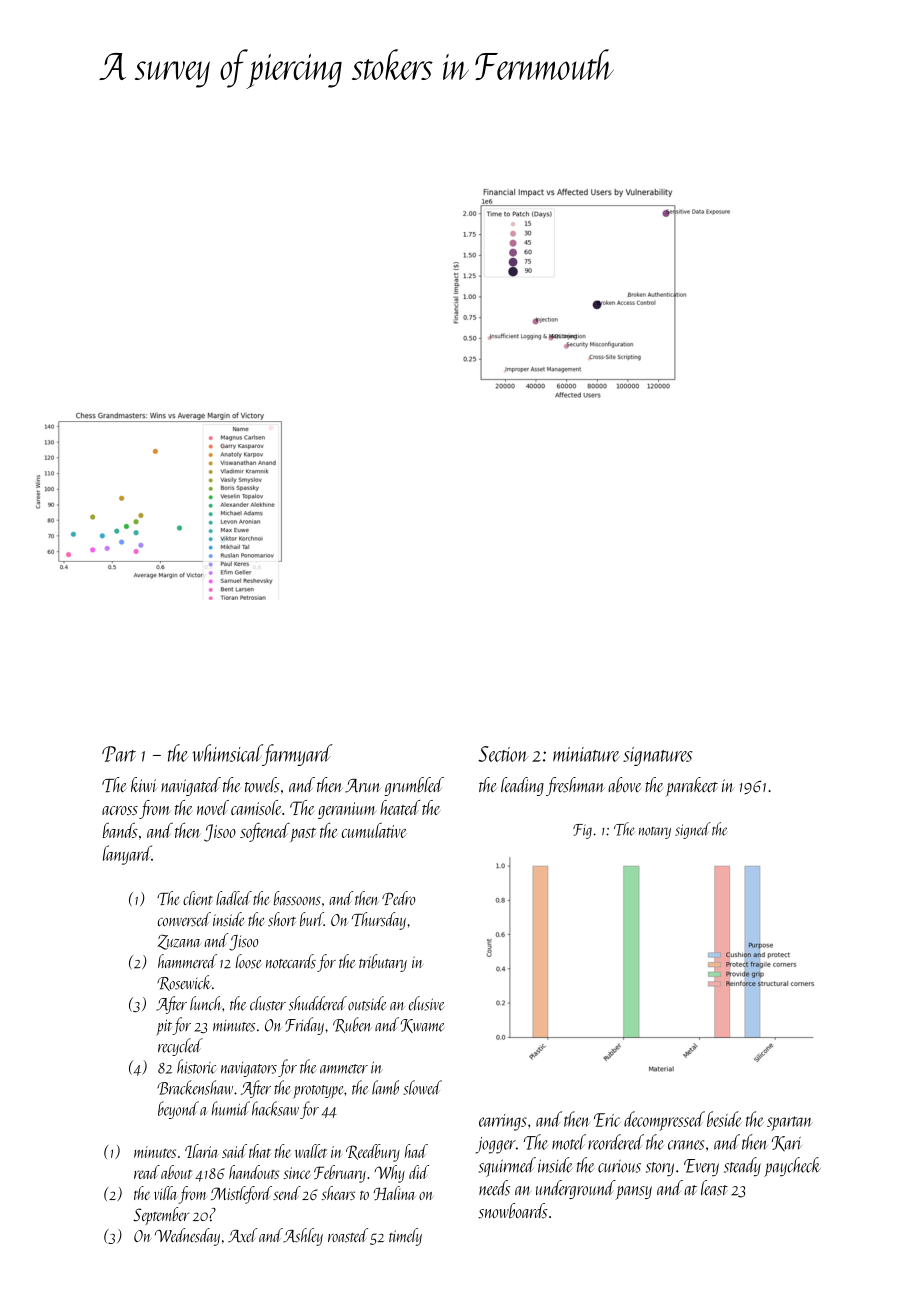 The height and width of the screenshot is (1308, 924). What do you see at coordinates (178, 1110) in the screenshot?
I see `beyond` at bounding box center [178, 1110].
